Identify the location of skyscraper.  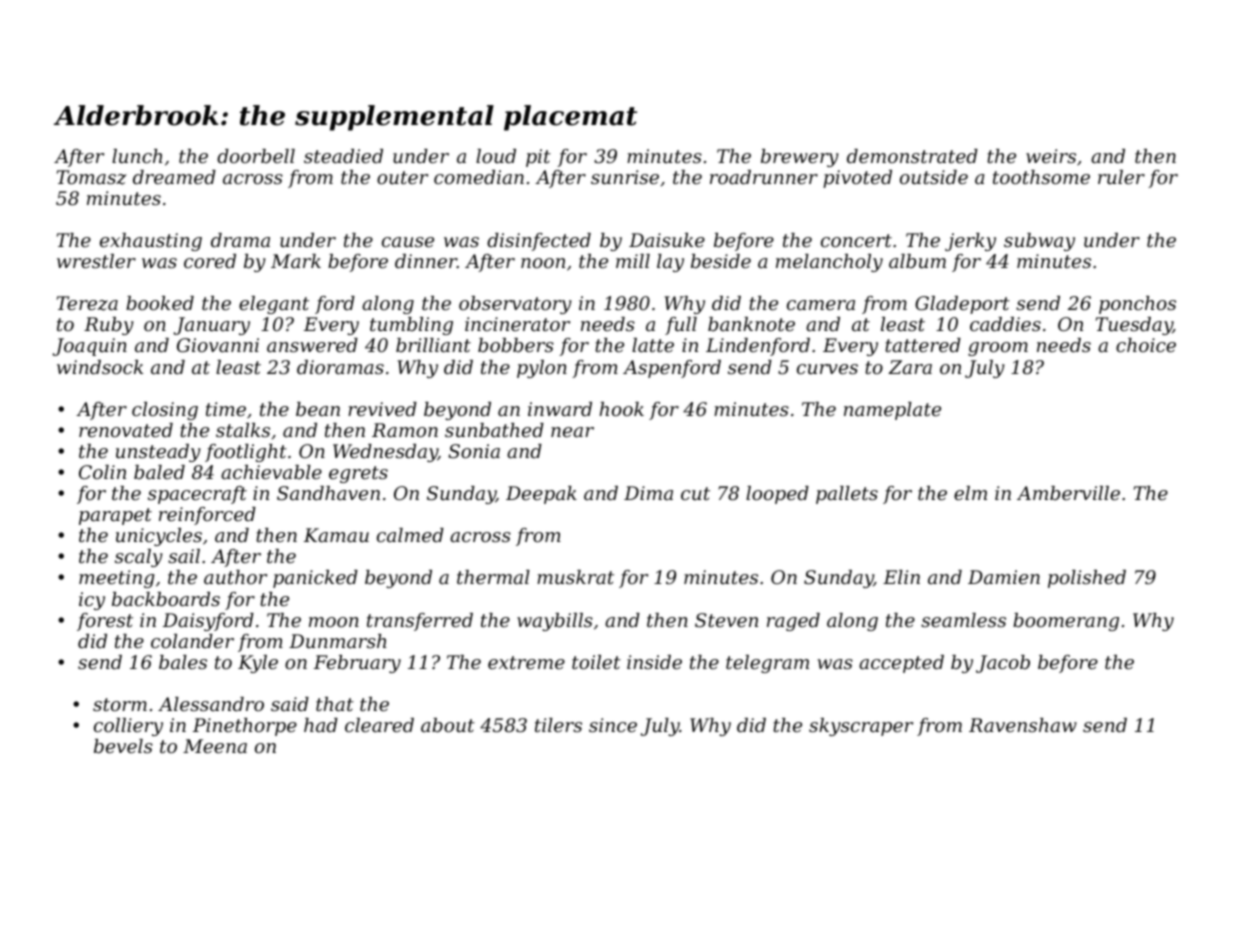
(861, 727).
